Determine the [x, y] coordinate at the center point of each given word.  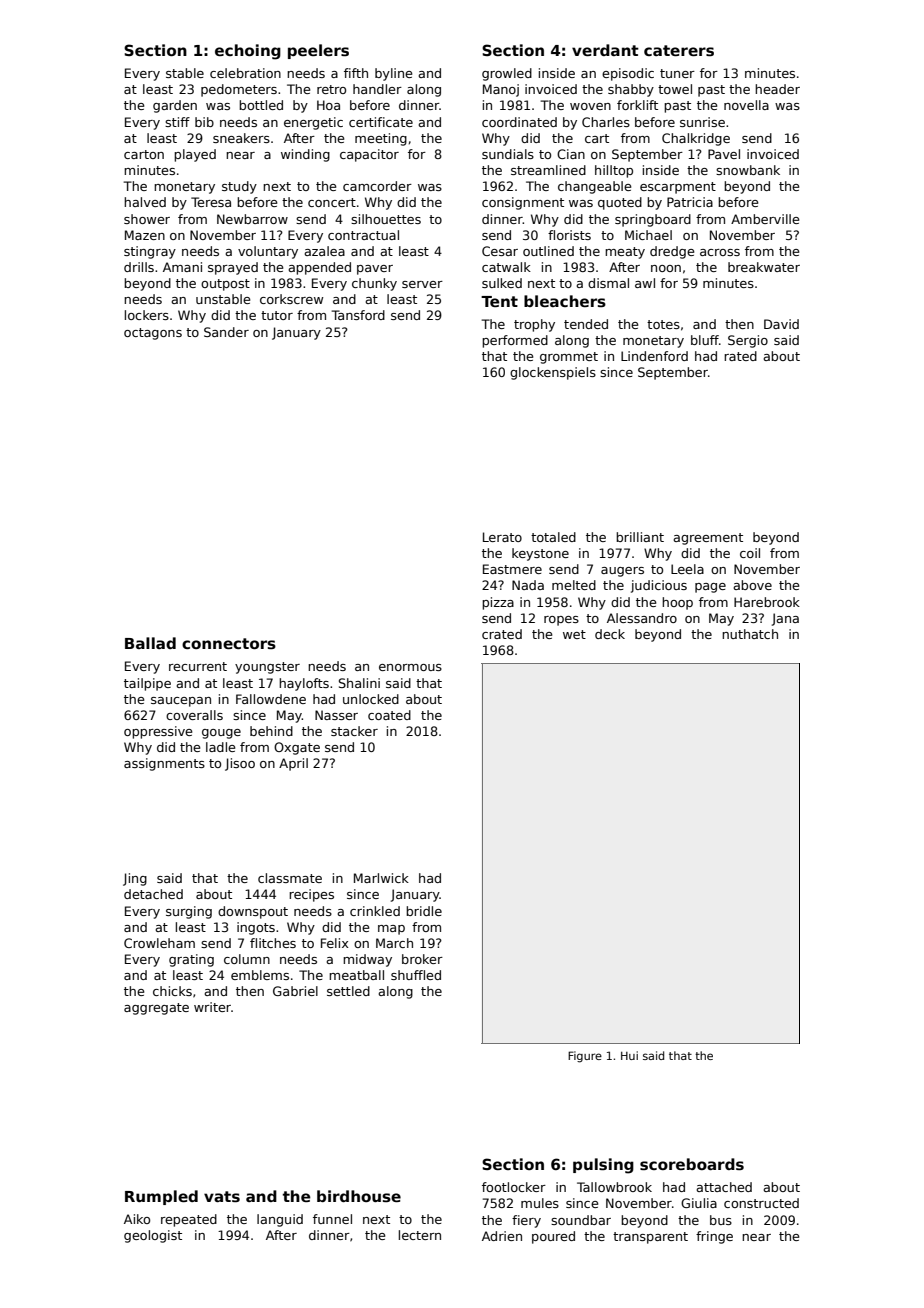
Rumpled [161, 1197]
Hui [629, 1055]
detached [153, 894]
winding [305, 155]
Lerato [502, 537]
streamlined [548, 170]
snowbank [748, 170]
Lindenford [654, 356]
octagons [153, 334]
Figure [585, 1057]
